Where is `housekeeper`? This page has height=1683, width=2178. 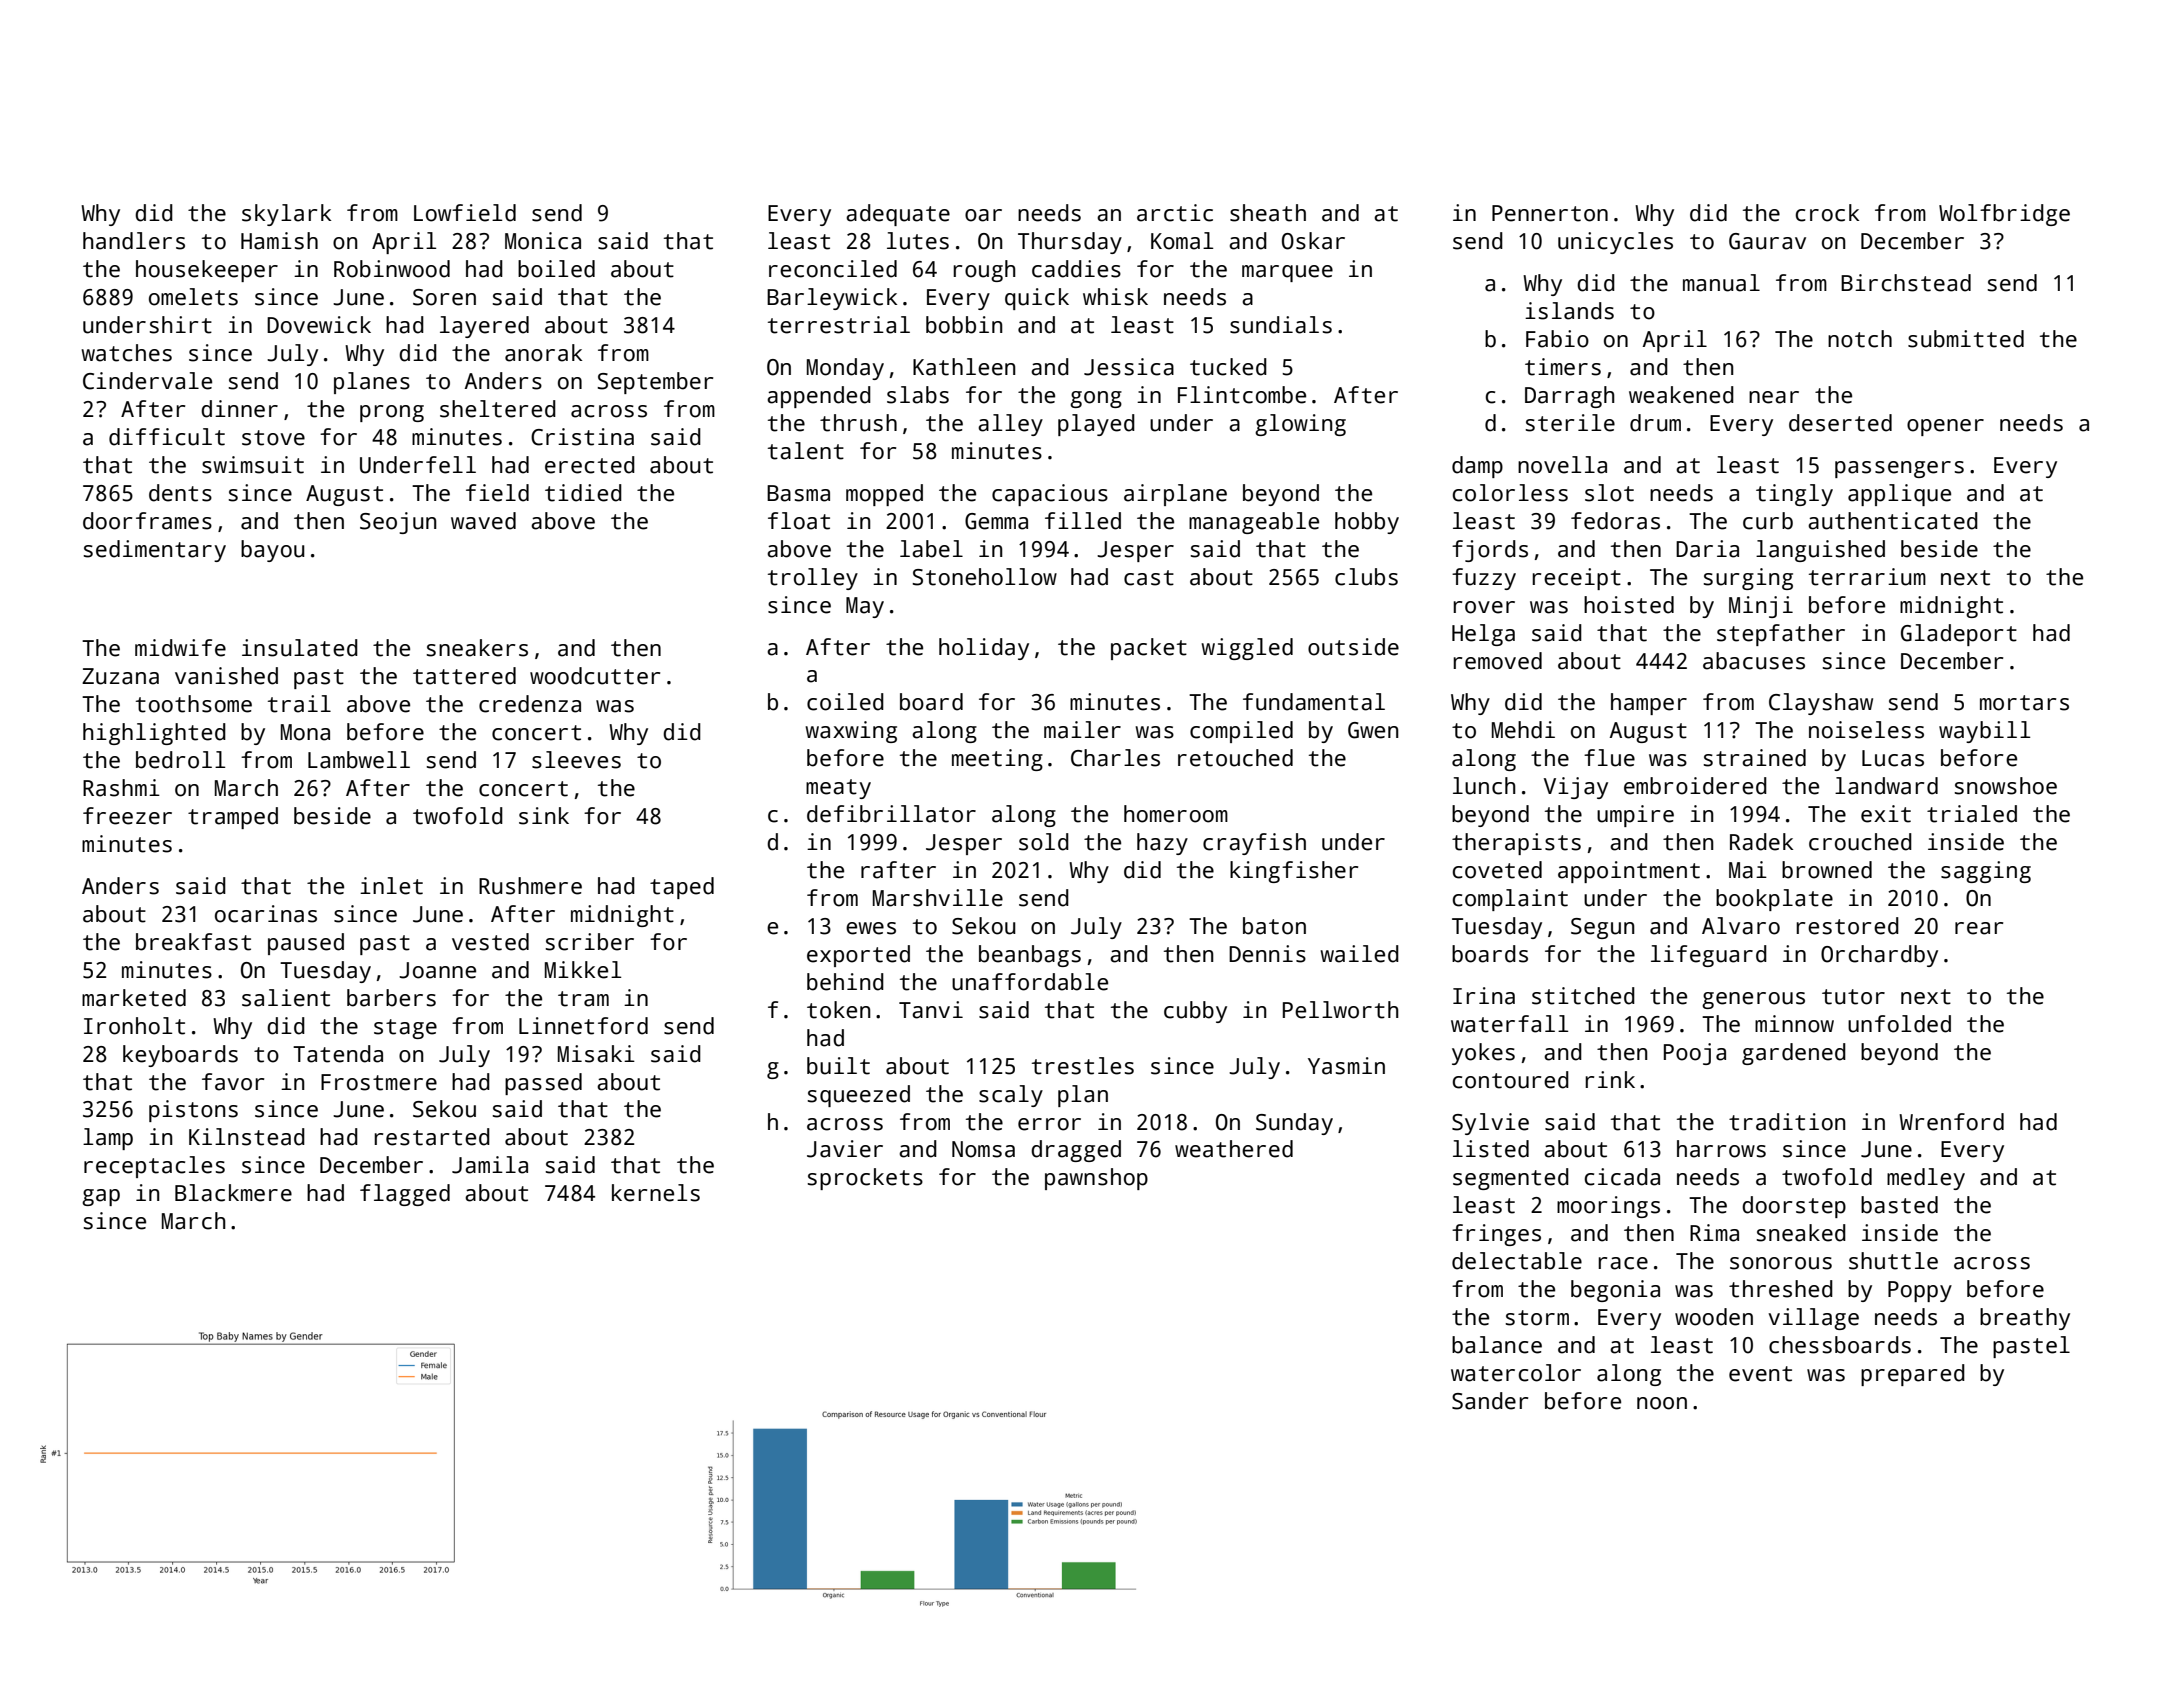 housekeeper is located at coordinates (207, 271).
